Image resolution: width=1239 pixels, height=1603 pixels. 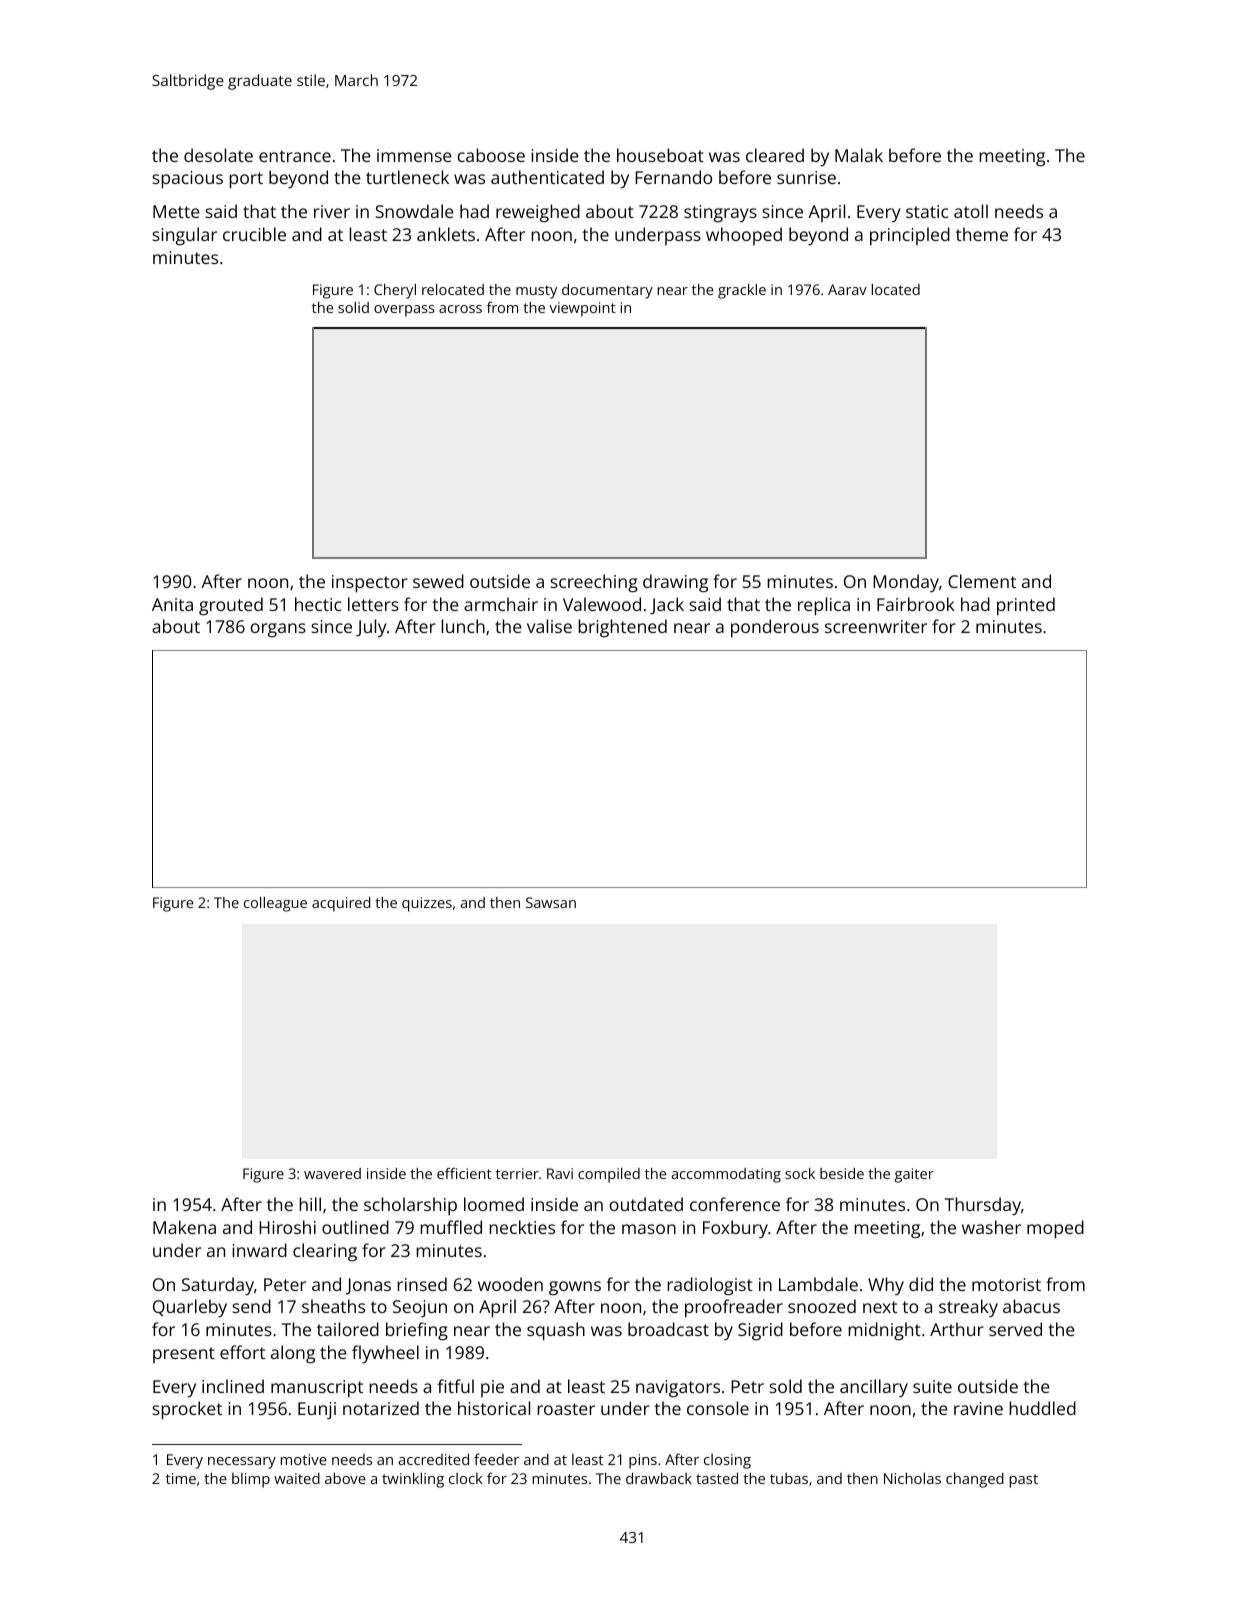 What do you see at coordinates (971, 211) in the document?
I see `atoll` at bounding box center [971, 211].
